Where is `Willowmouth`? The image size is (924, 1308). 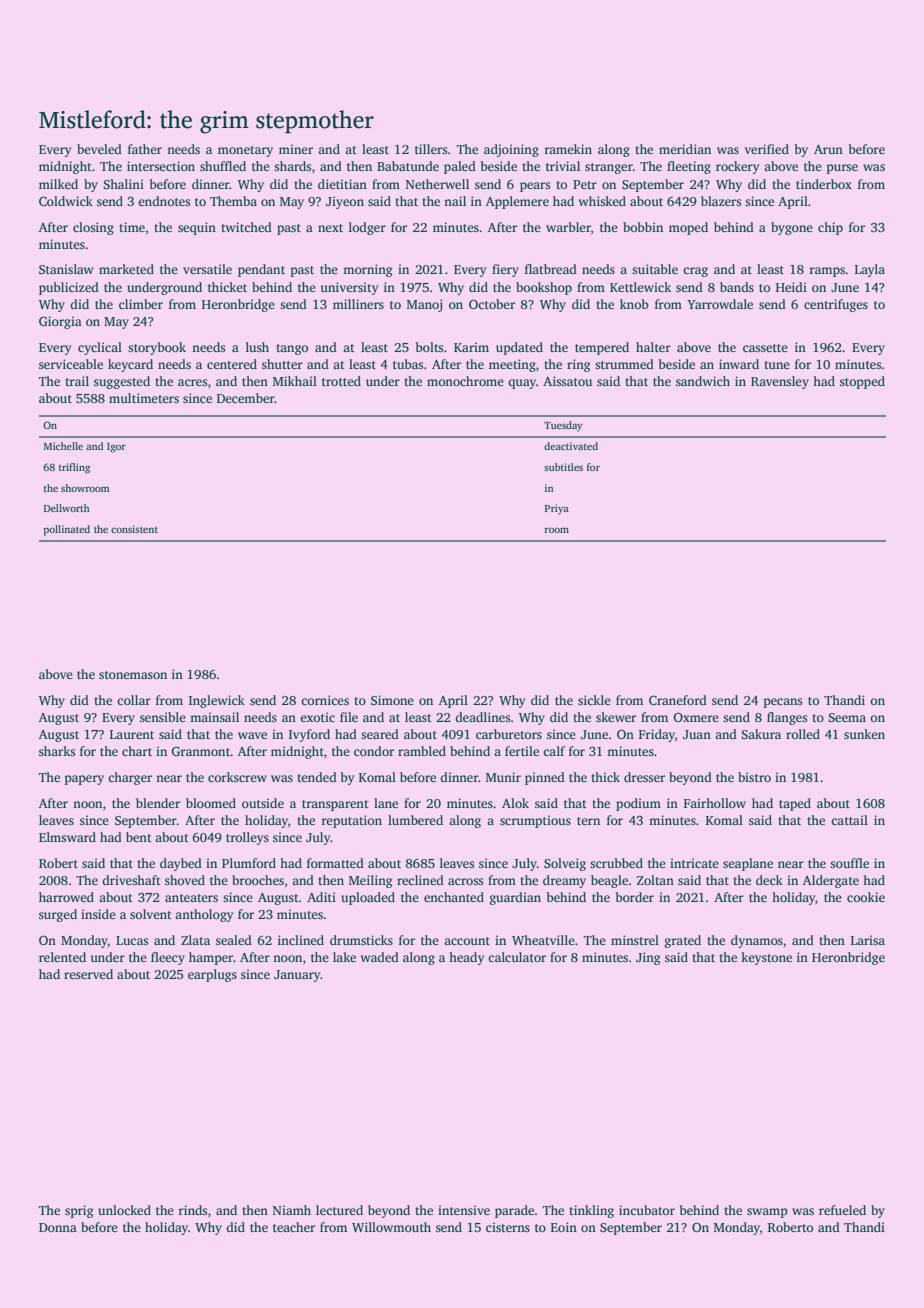 Willowmouth is located at coordinates (391, 1227).
